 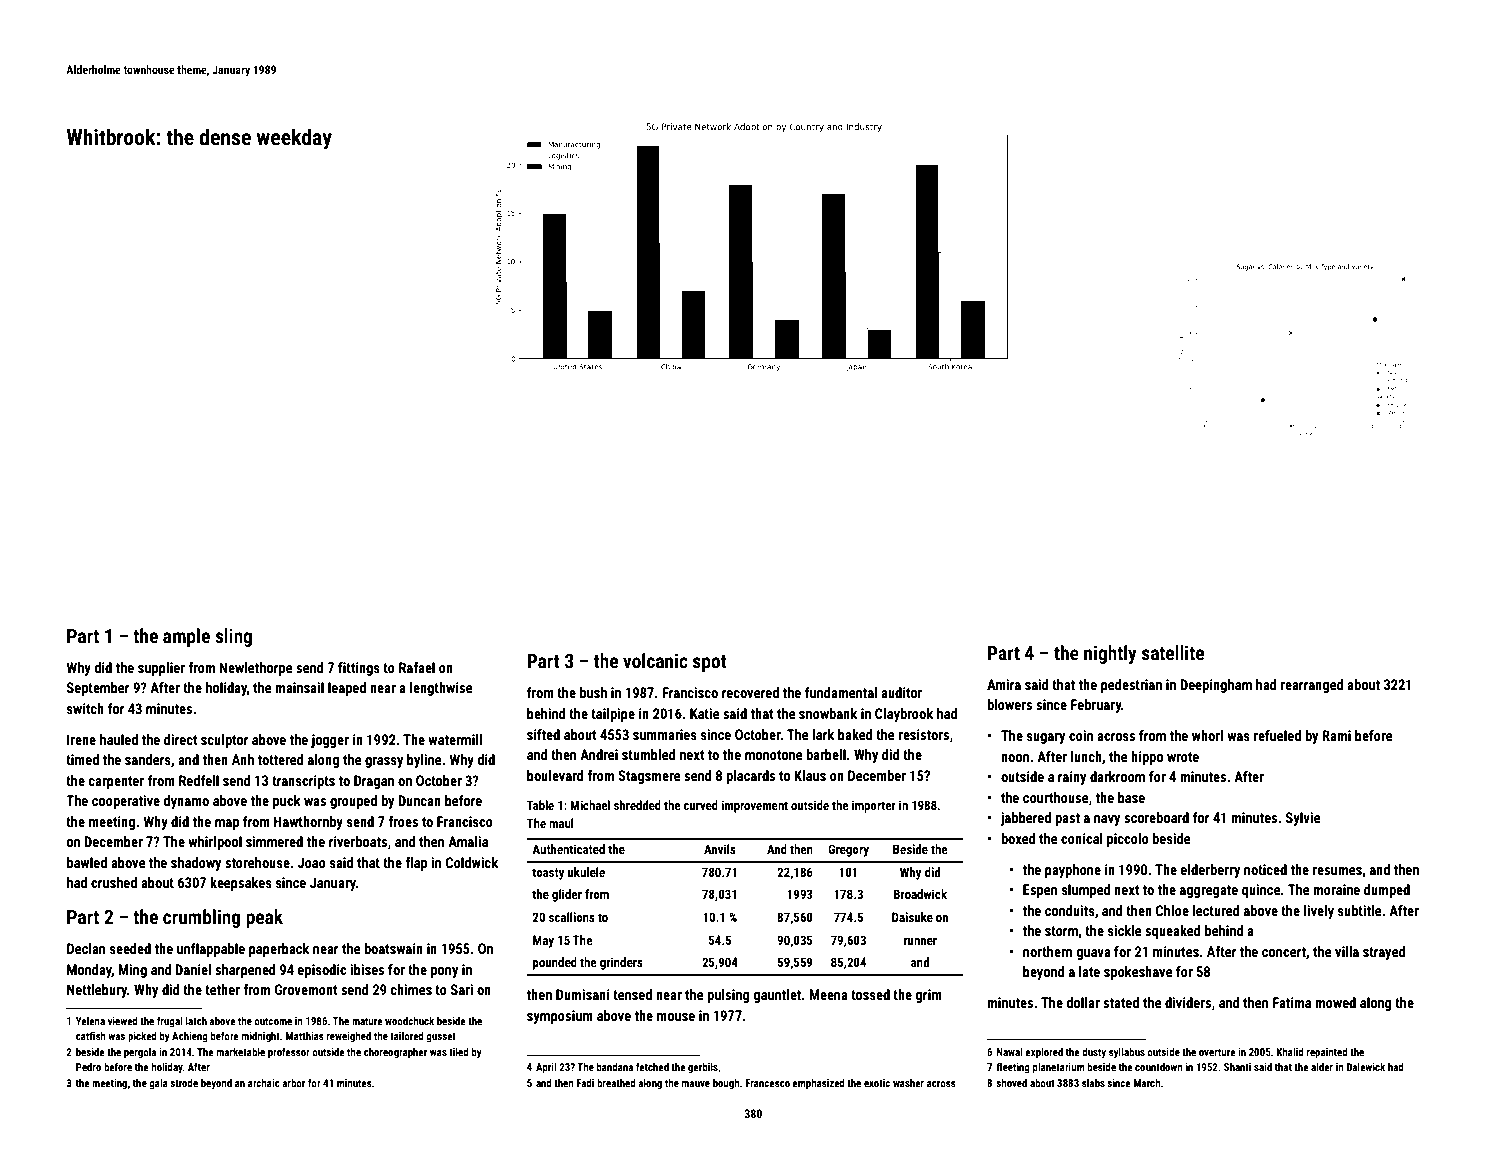 What do you see at coordinates (750, 692) in the screenshot?
I see `recovered` at bounding box center [750, 692].
